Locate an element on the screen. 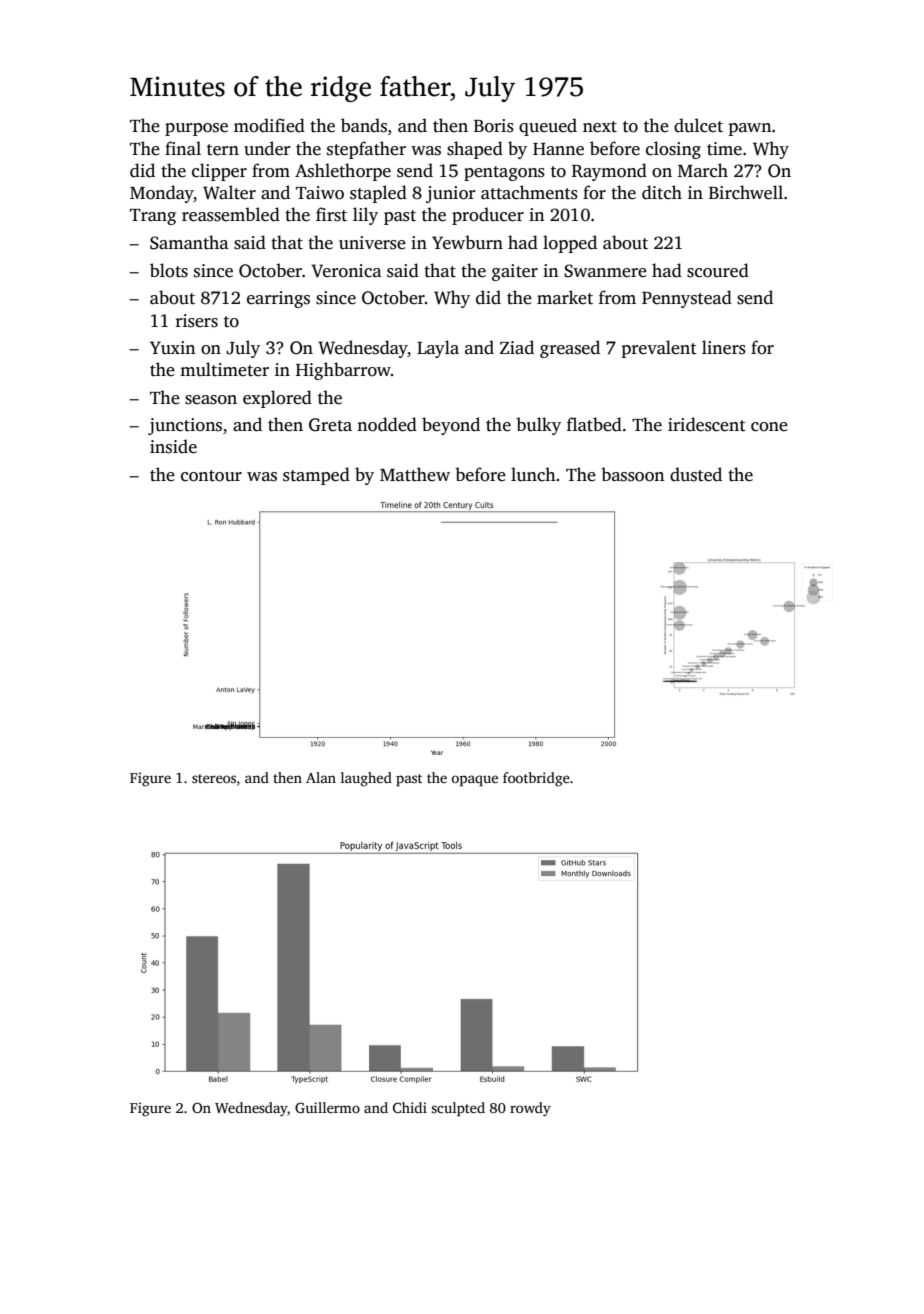  contour is located at coordinates (211, 476).
